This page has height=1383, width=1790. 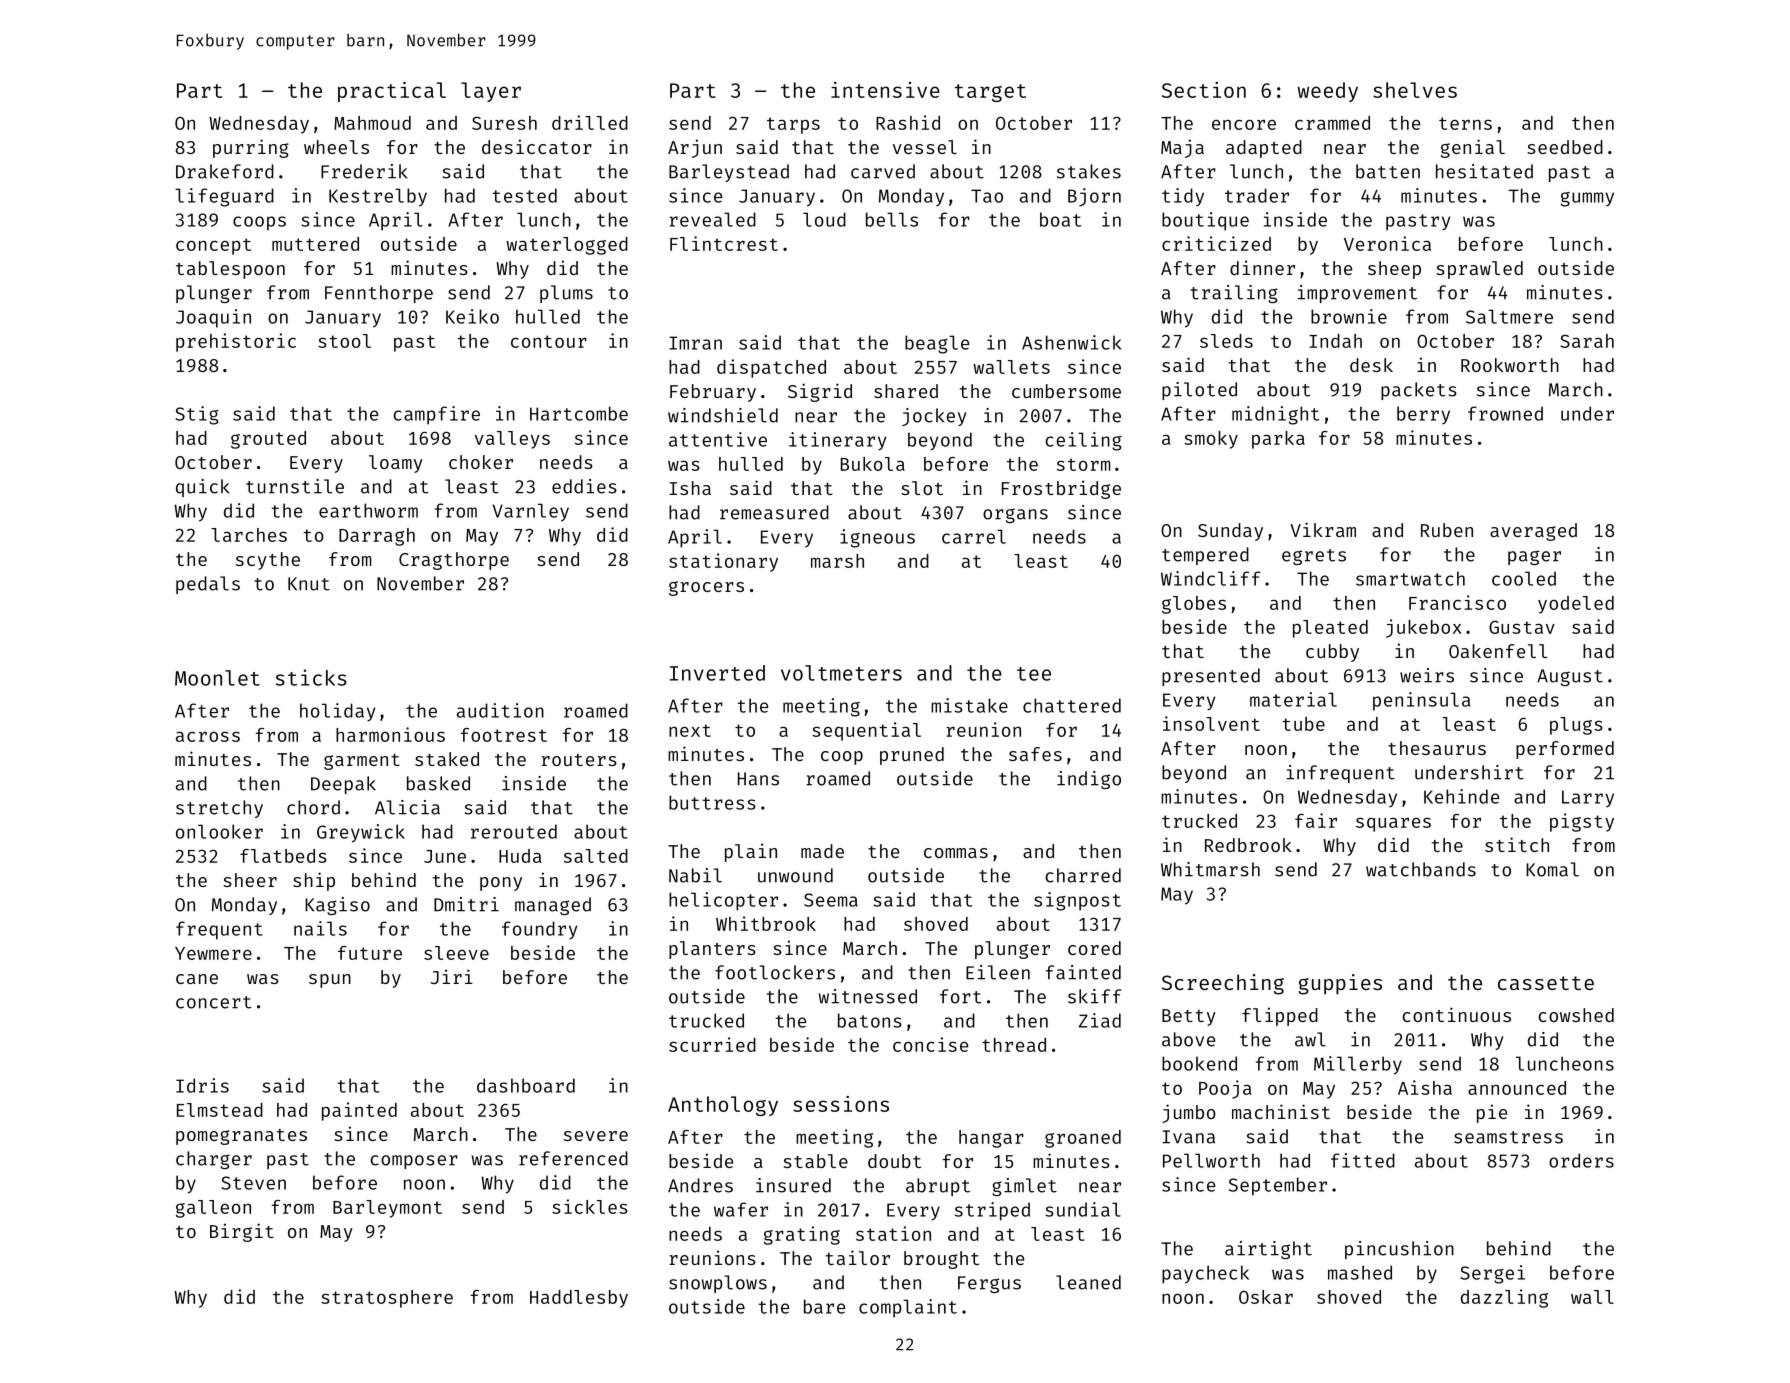 What do you see at coordinates (251, 148) in the page?
I see `purring` at bounding box center [251, 148].
